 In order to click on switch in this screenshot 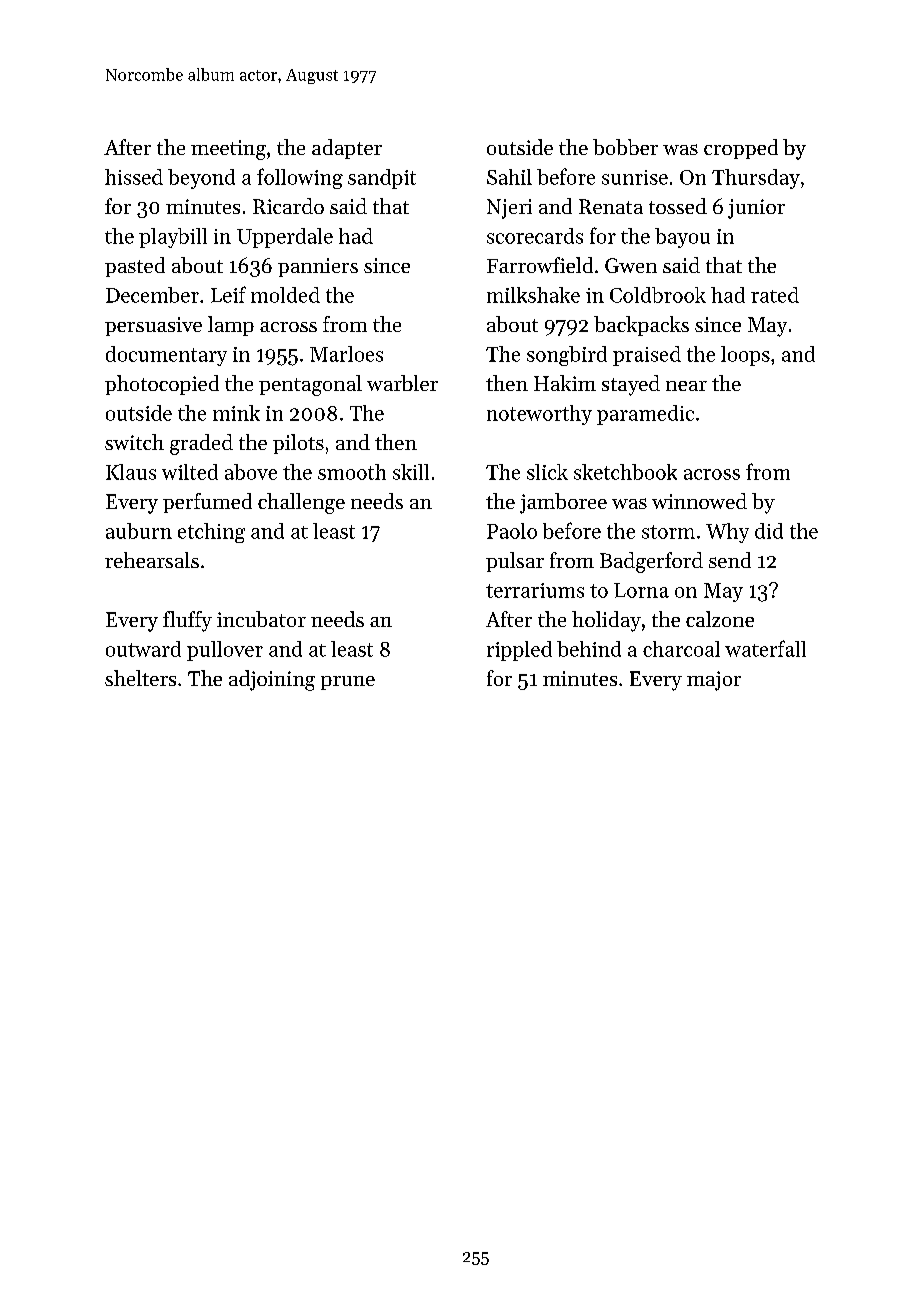, I will do `click(134, 442)`.
